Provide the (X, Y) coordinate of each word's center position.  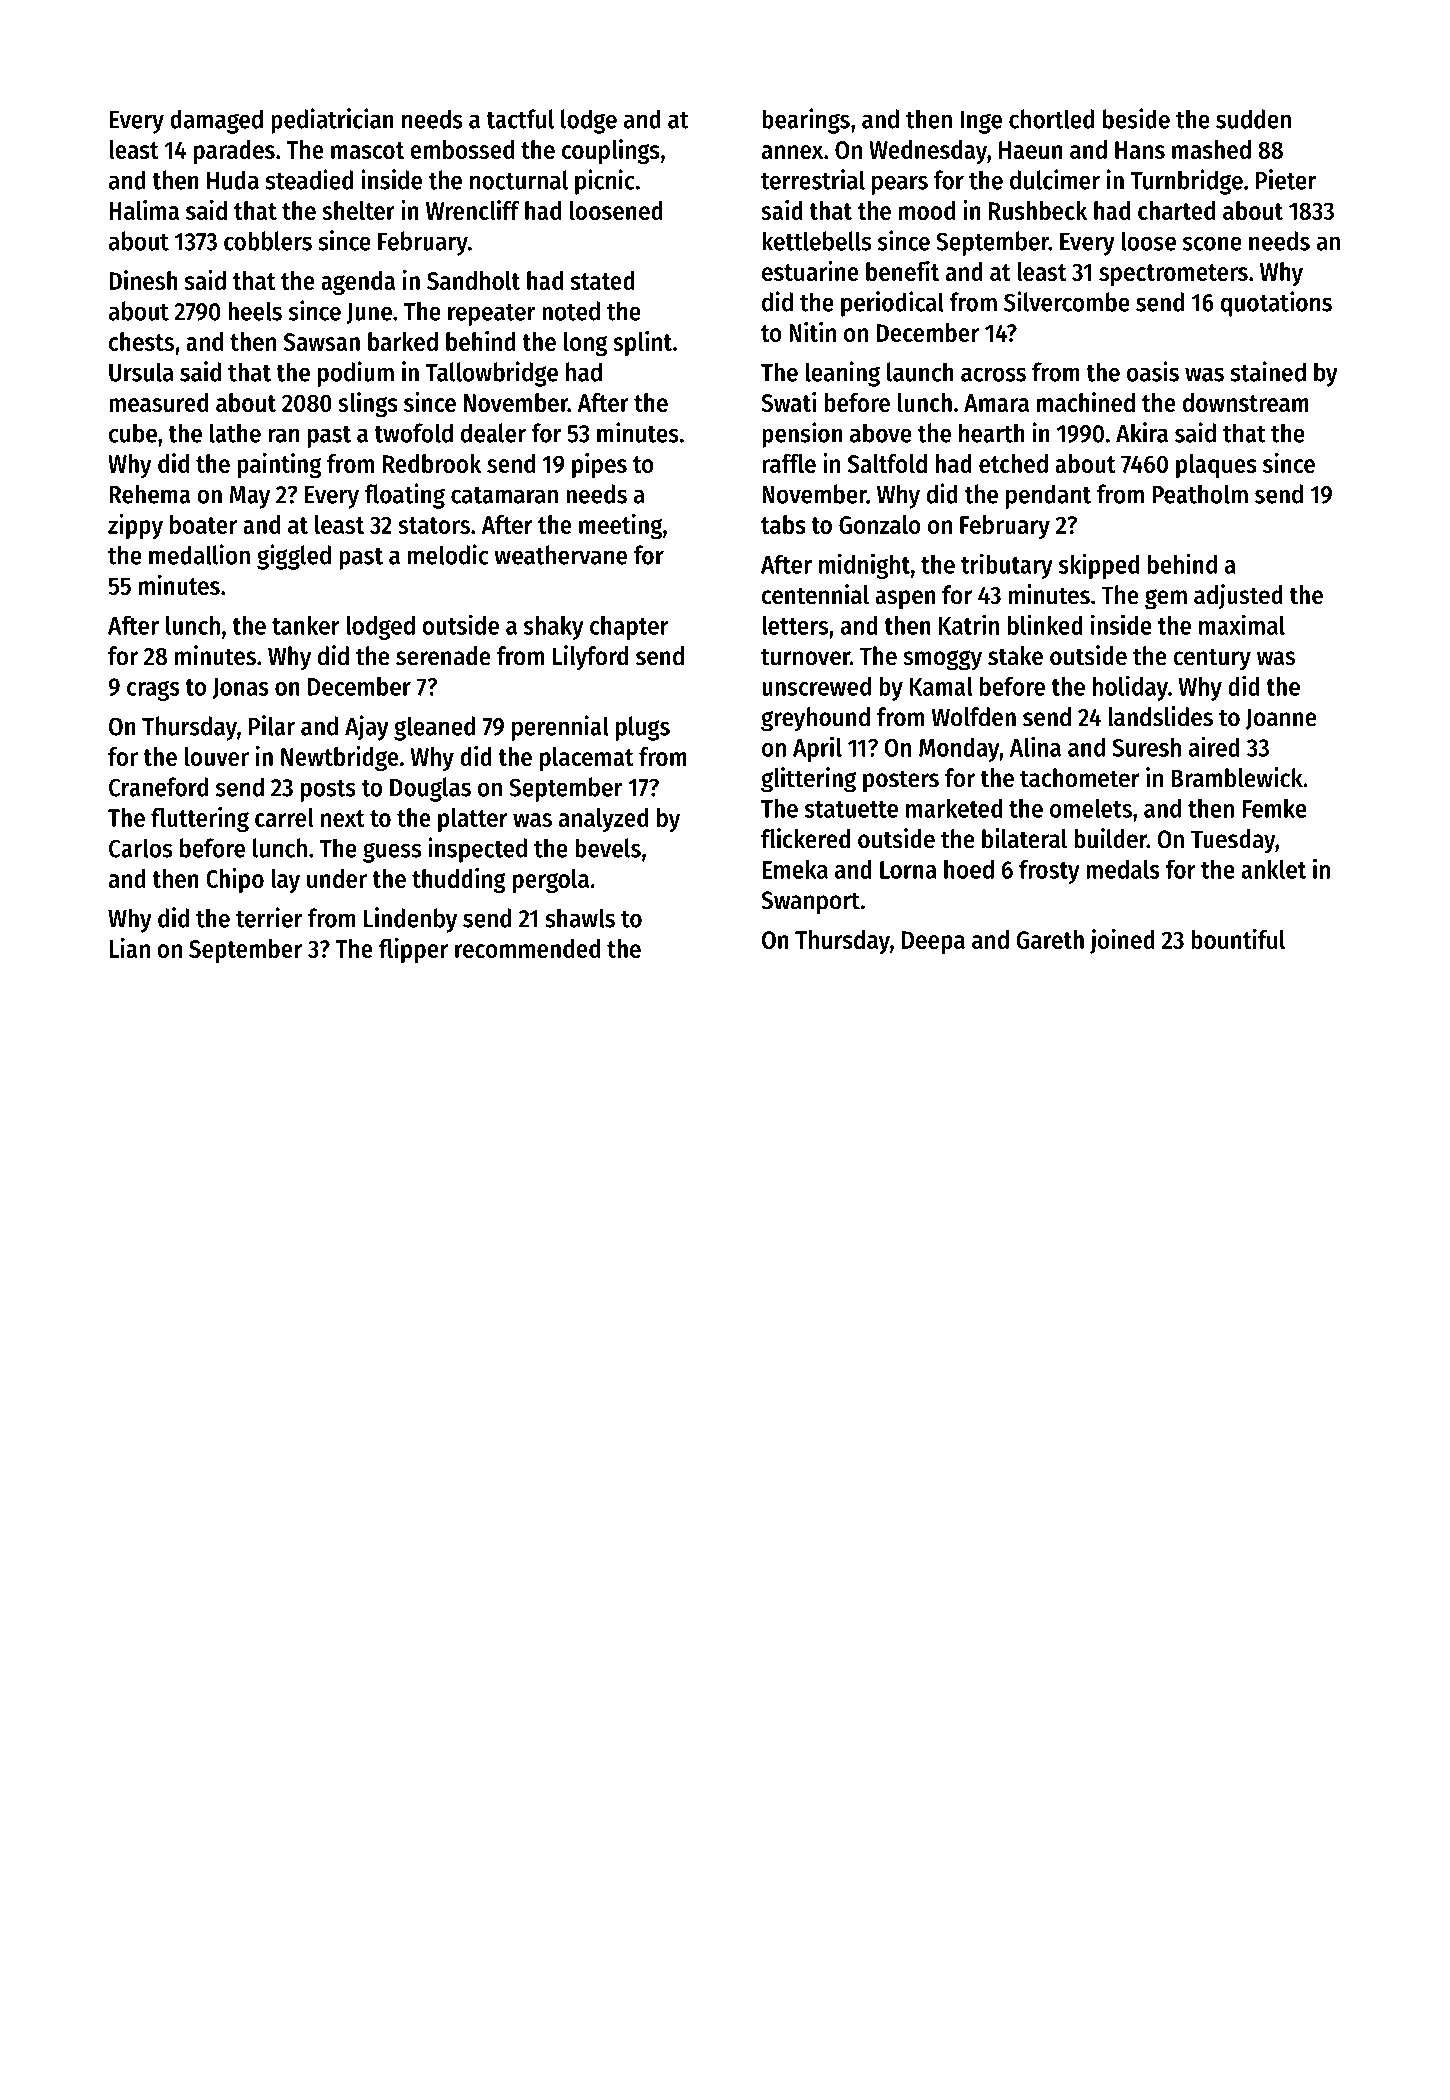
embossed (462, 149)
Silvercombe (1067, 301)
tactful (520, 119)
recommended (527, 948)
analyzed (603, 820)
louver (217, 756)
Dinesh (143, 280)
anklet (1273, 869)
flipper (413, 950)
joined (1122, 941)
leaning (843, 374)
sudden (1253, 119)
